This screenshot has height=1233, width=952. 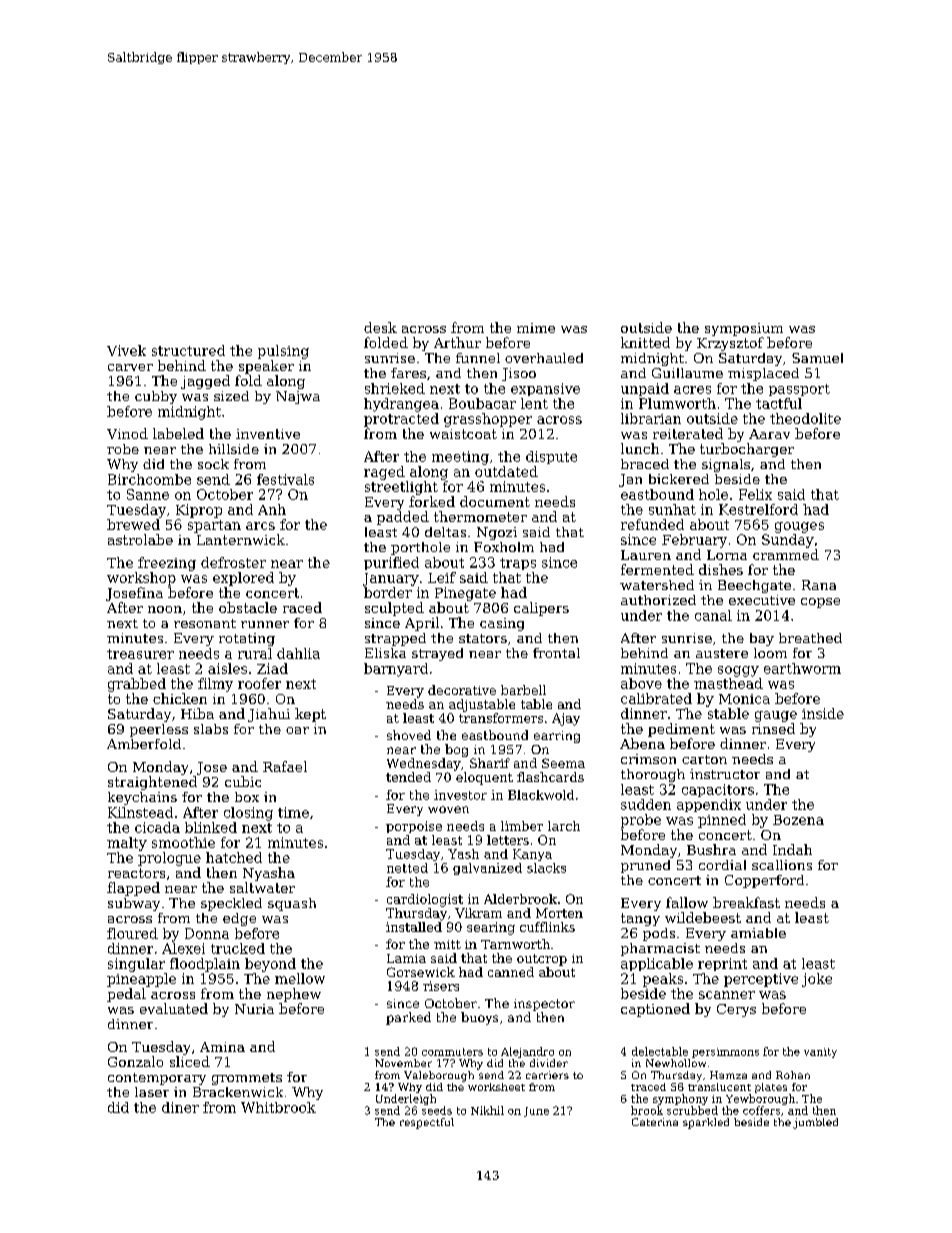 What do you see at coordinates (408, 777) in the screenshot?
I see `tended` at bounding box center [408, 777].
